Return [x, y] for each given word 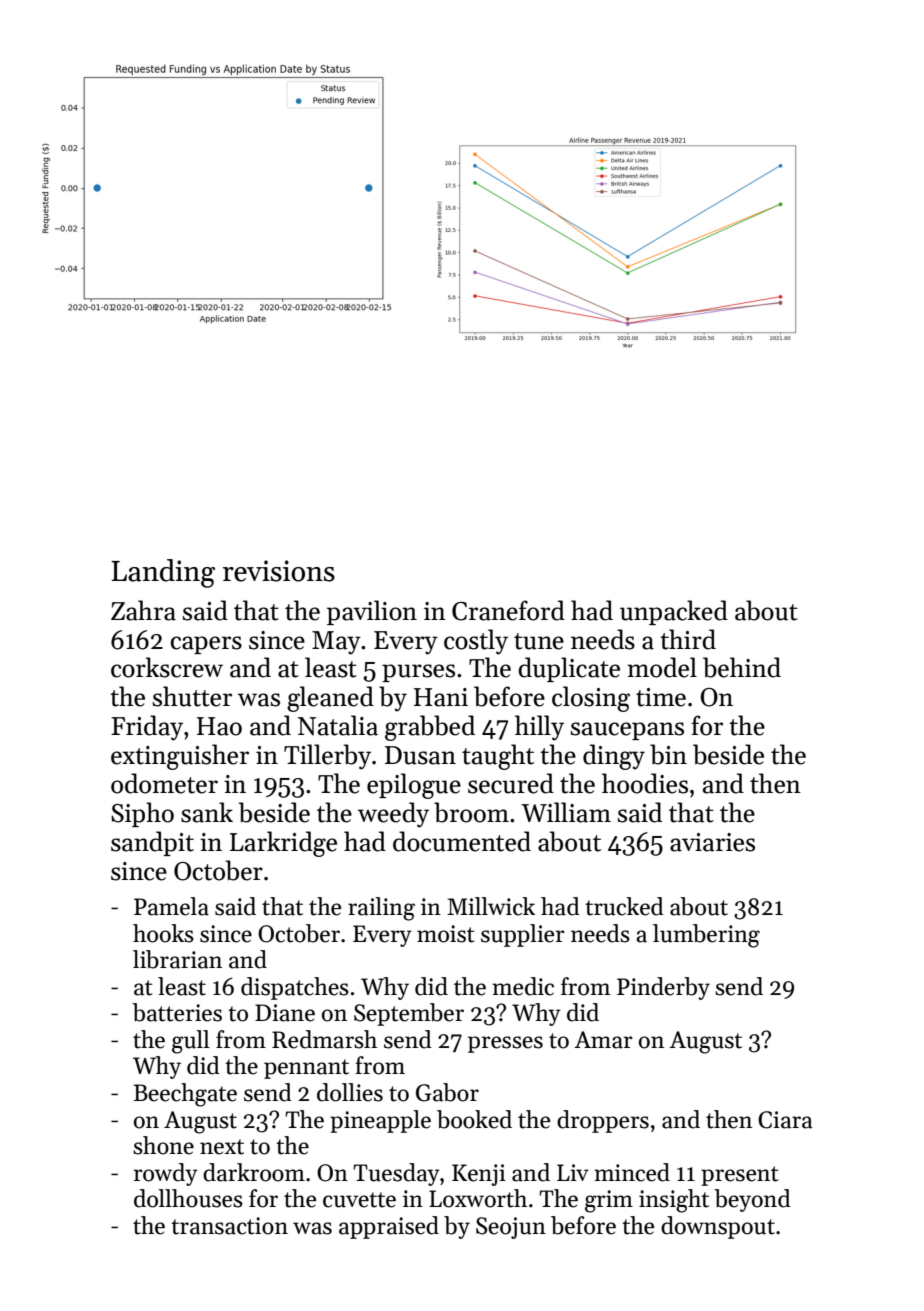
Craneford [508, 610]
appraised [389, 1227]
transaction [229, 1226]
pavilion [372, 612]
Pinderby [663, 988]
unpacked [674, 612]
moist [446, 934]
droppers [603, 1121]
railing [381, 909]
